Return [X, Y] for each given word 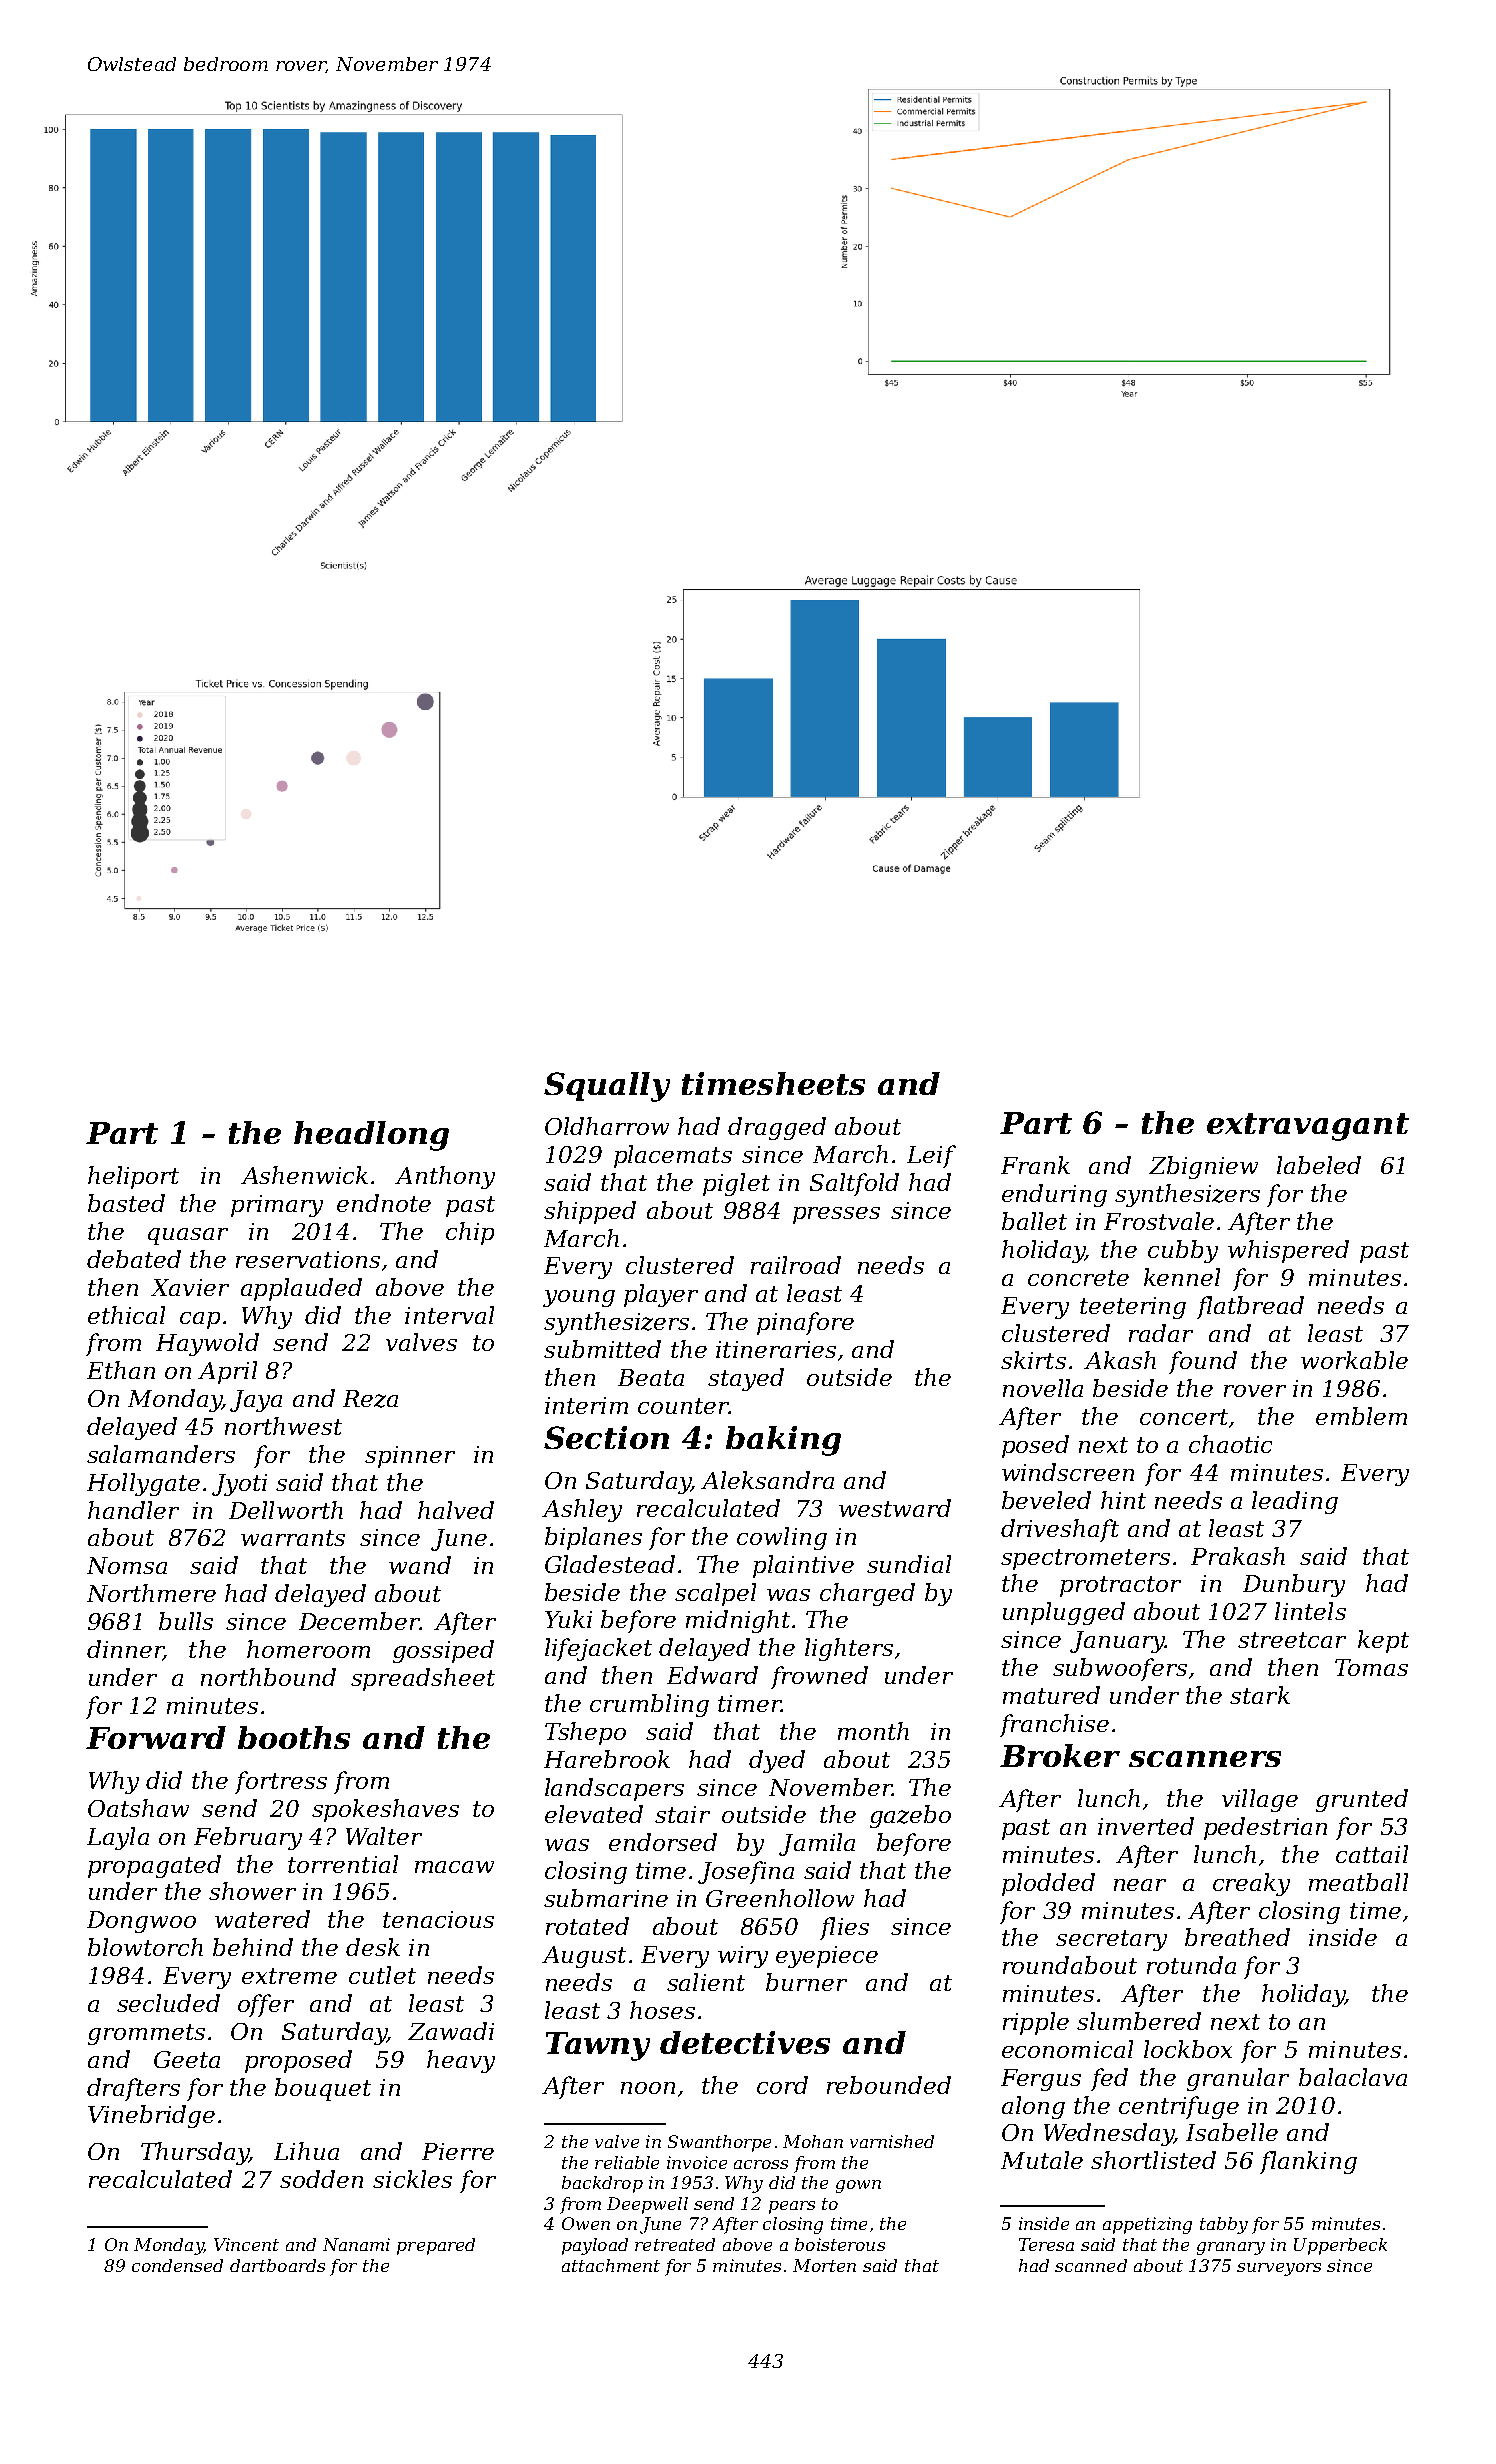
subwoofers [1120, 1669]
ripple [1036, 2023]
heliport [133, 1177]
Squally [607, 1087]
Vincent [246, 2244]
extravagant [1308, 1127]
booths [294, 1737]
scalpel [715, 1594]
